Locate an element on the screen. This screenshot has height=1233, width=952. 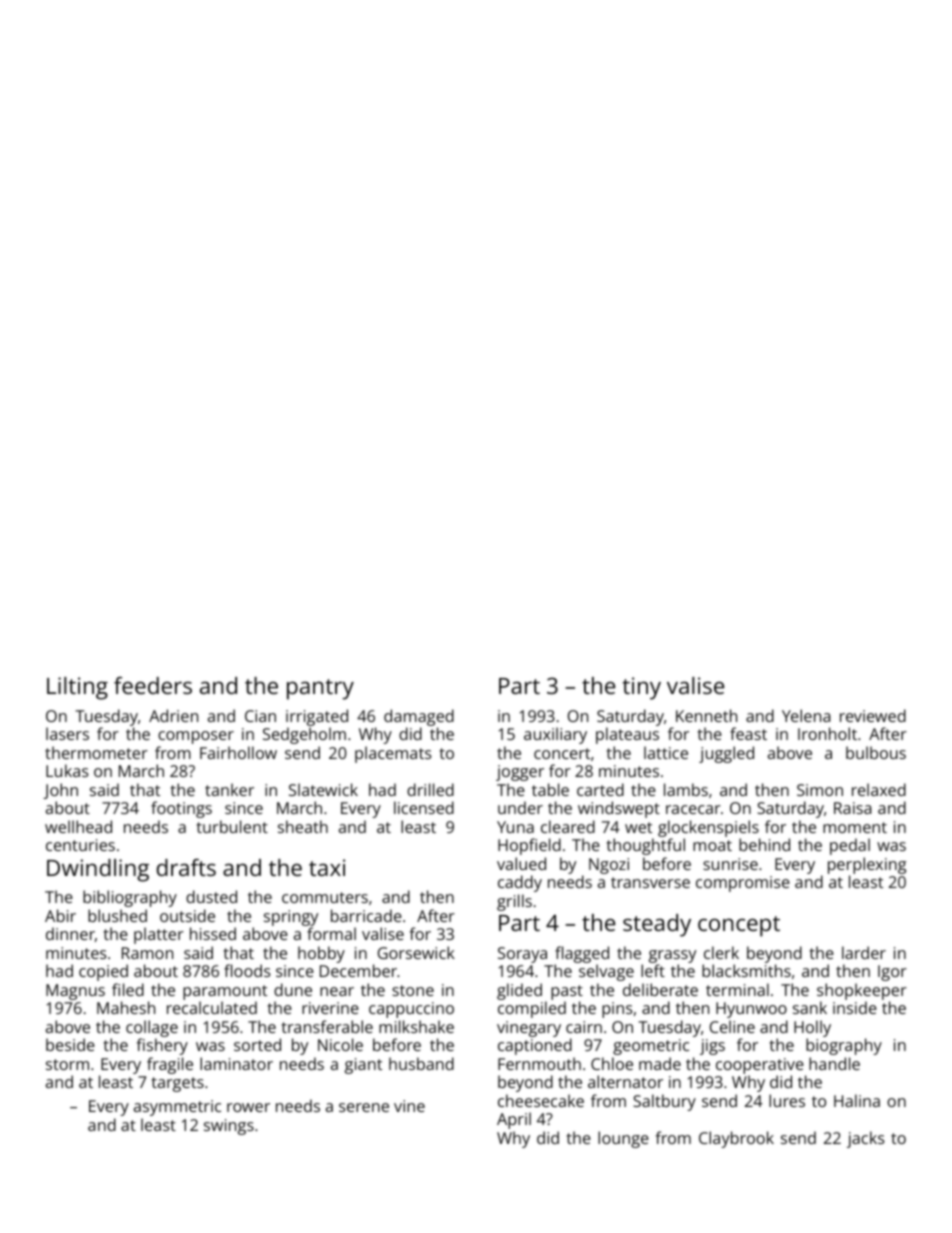
cairn is located at coordinates (584, 1027).
